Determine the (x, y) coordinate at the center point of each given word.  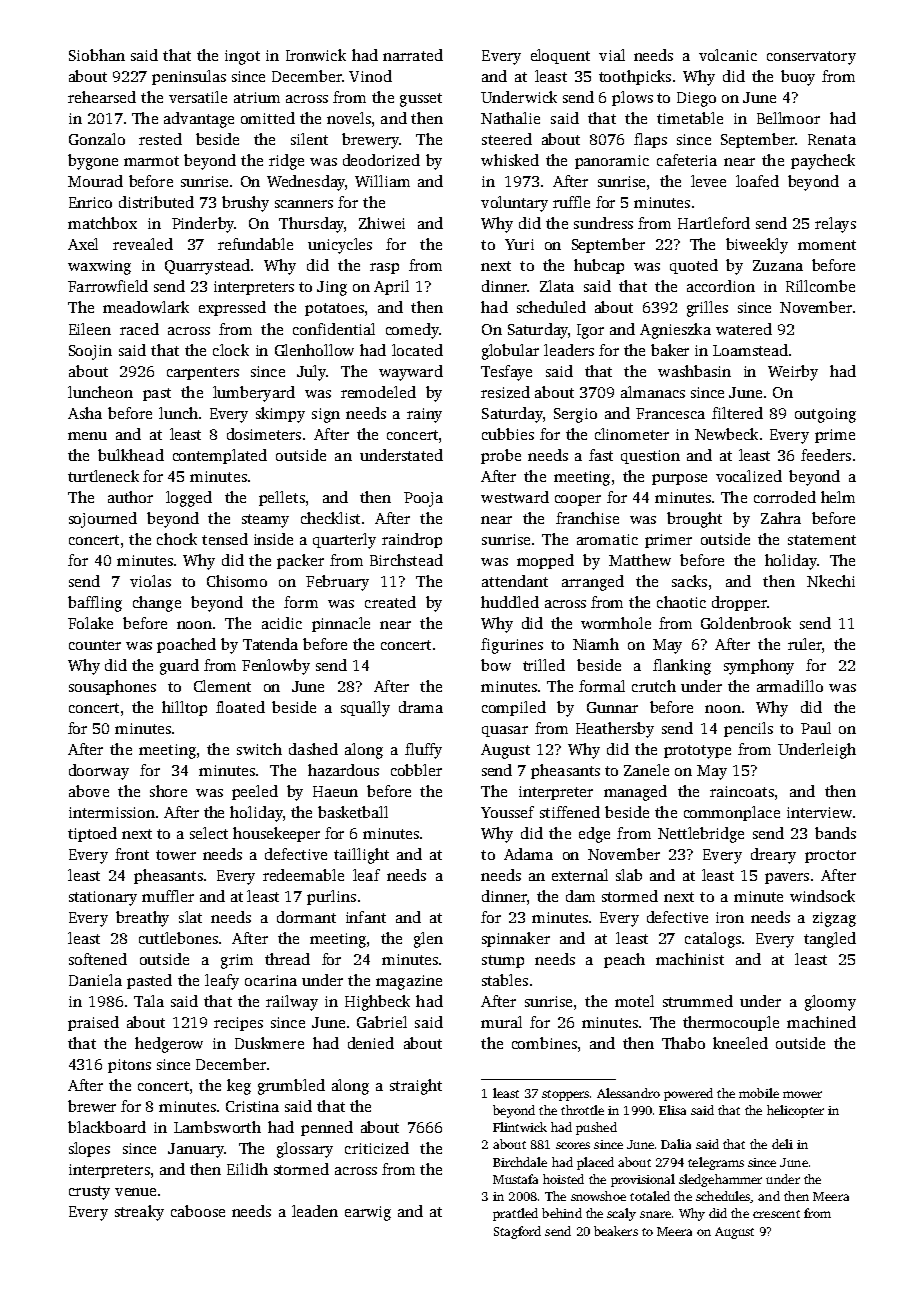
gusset (421, 100)
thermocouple (731, 1023)
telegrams (716, 1163)
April (391, 287)
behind (562, 1213)
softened (98, 959)
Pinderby (203, 225)
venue (135, 1192)
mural (501, 1022)
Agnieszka (675, 331)
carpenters (203, 373)
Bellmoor (788, 118)
